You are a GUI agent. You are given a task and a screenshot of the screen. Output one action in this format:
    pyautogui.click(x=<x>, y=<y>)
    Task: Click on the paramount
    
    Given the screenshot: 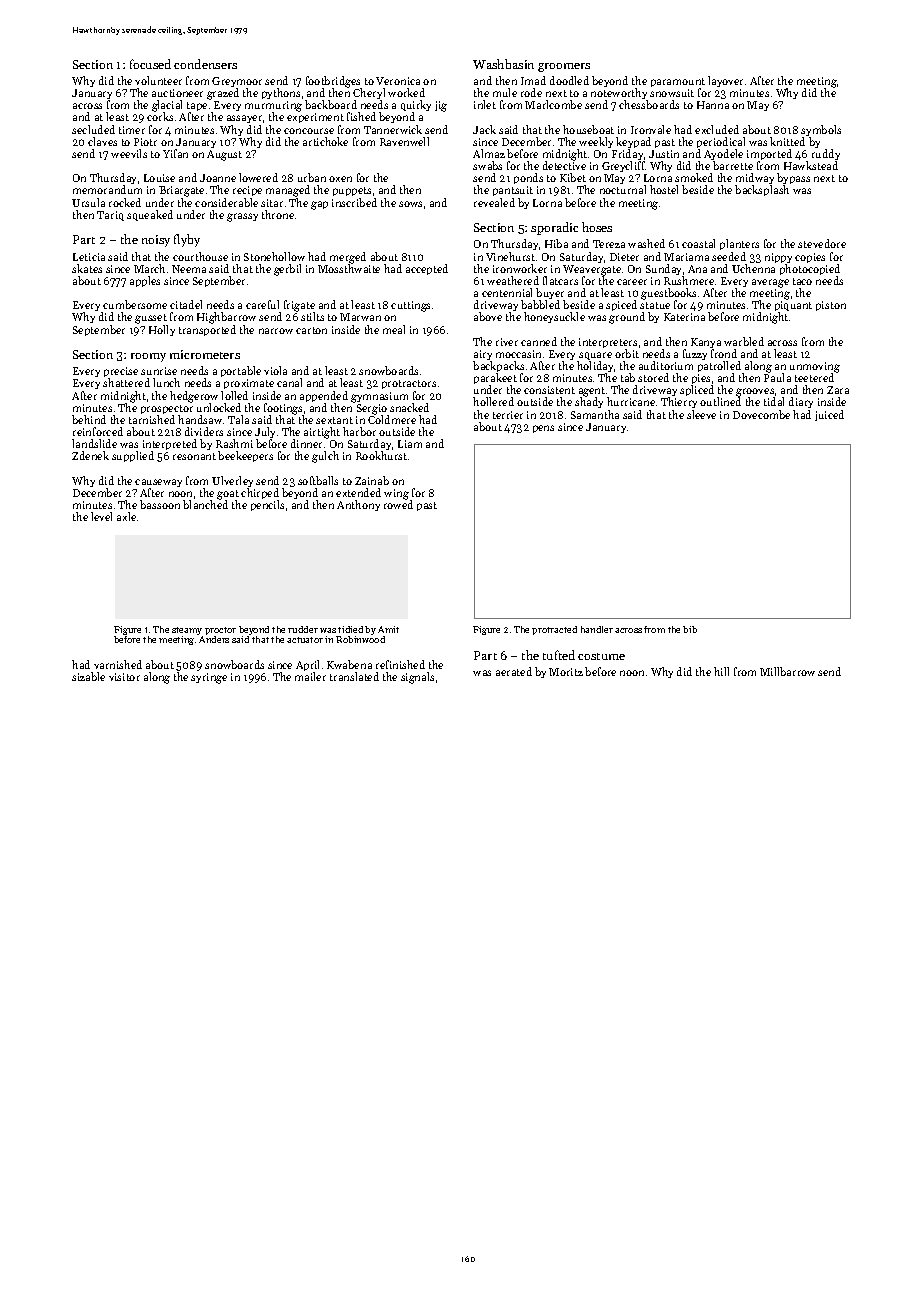 What is the action you would take?
    pyautogui.click(x=678, y=82)
